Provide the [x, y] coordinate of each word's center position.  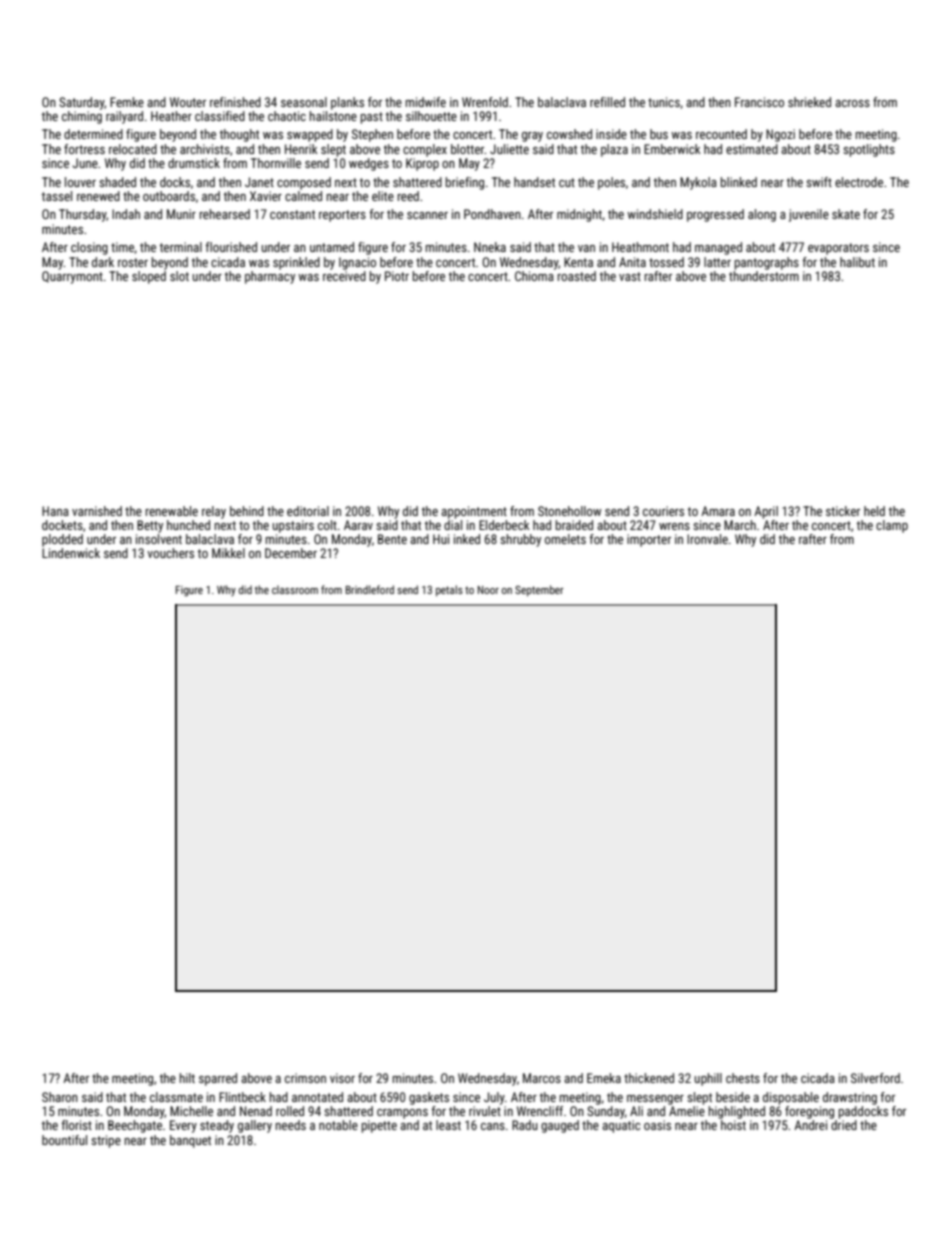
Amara [718, 511]
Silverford [875, 1078]
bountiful [64, 1140]
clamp [892, 526]
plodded [62, 540]
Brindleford [370, 589]
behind [247, 511]
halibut [857, 262]
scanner [427, 215]
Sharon [60, 1097]
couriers [663, 511]
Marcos [542, 1078]
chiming [82, 117]
